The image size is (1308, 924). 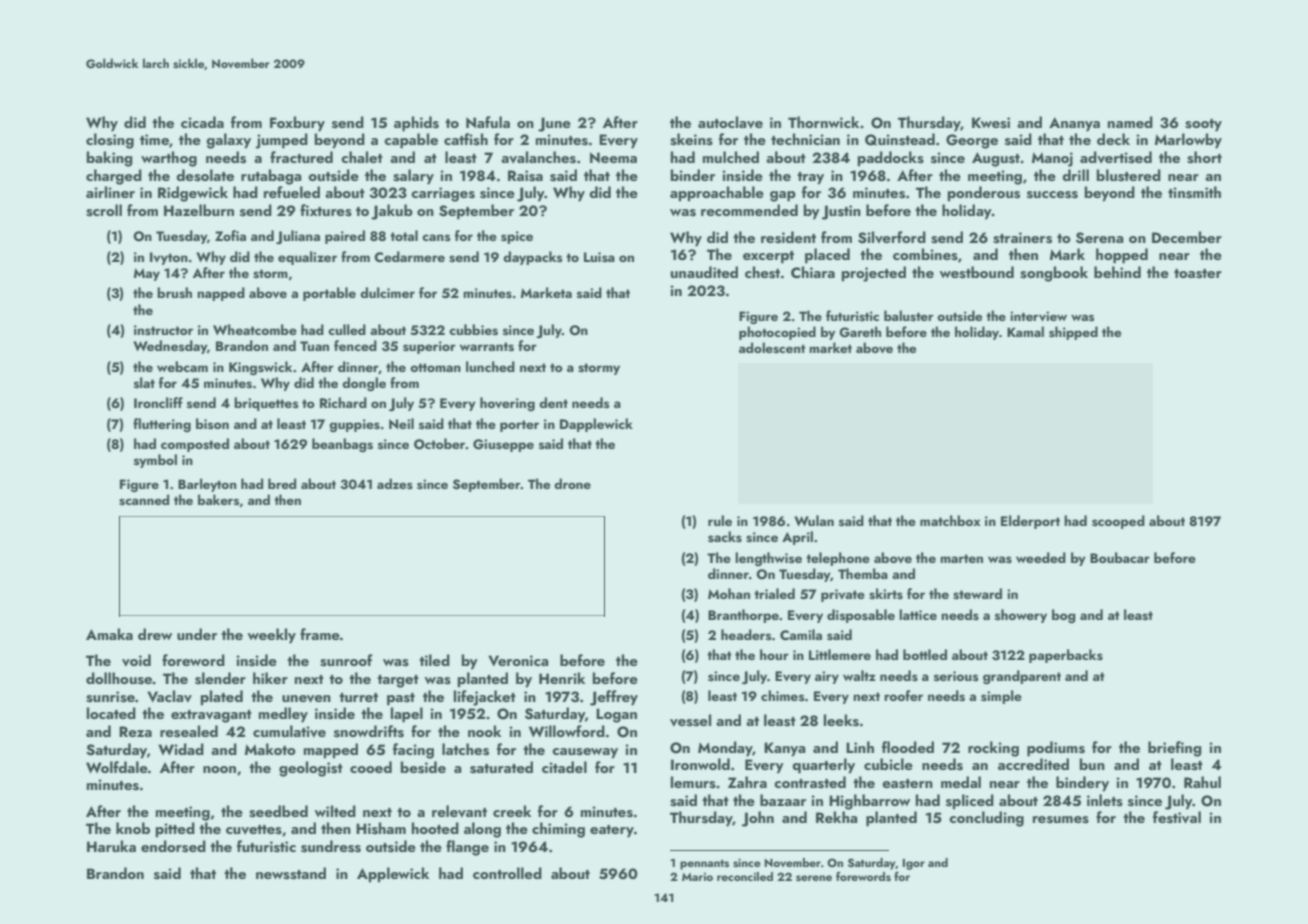 What do you see at coordinates (1118, 522) in the screenshot?
I see `scooped` at bounding box center [1118, 522].
